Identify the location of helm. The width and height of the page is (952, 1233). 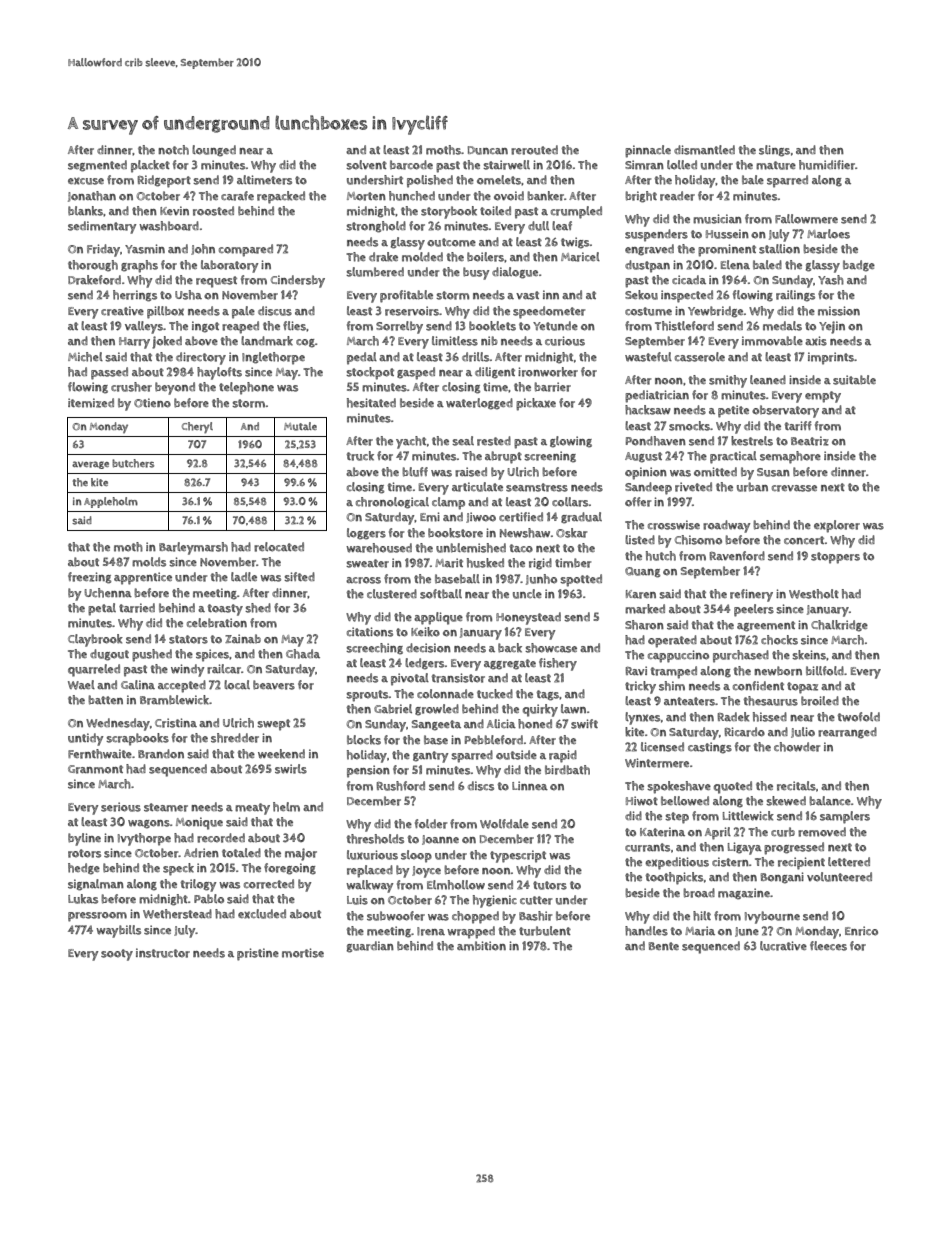
(286, 807).
